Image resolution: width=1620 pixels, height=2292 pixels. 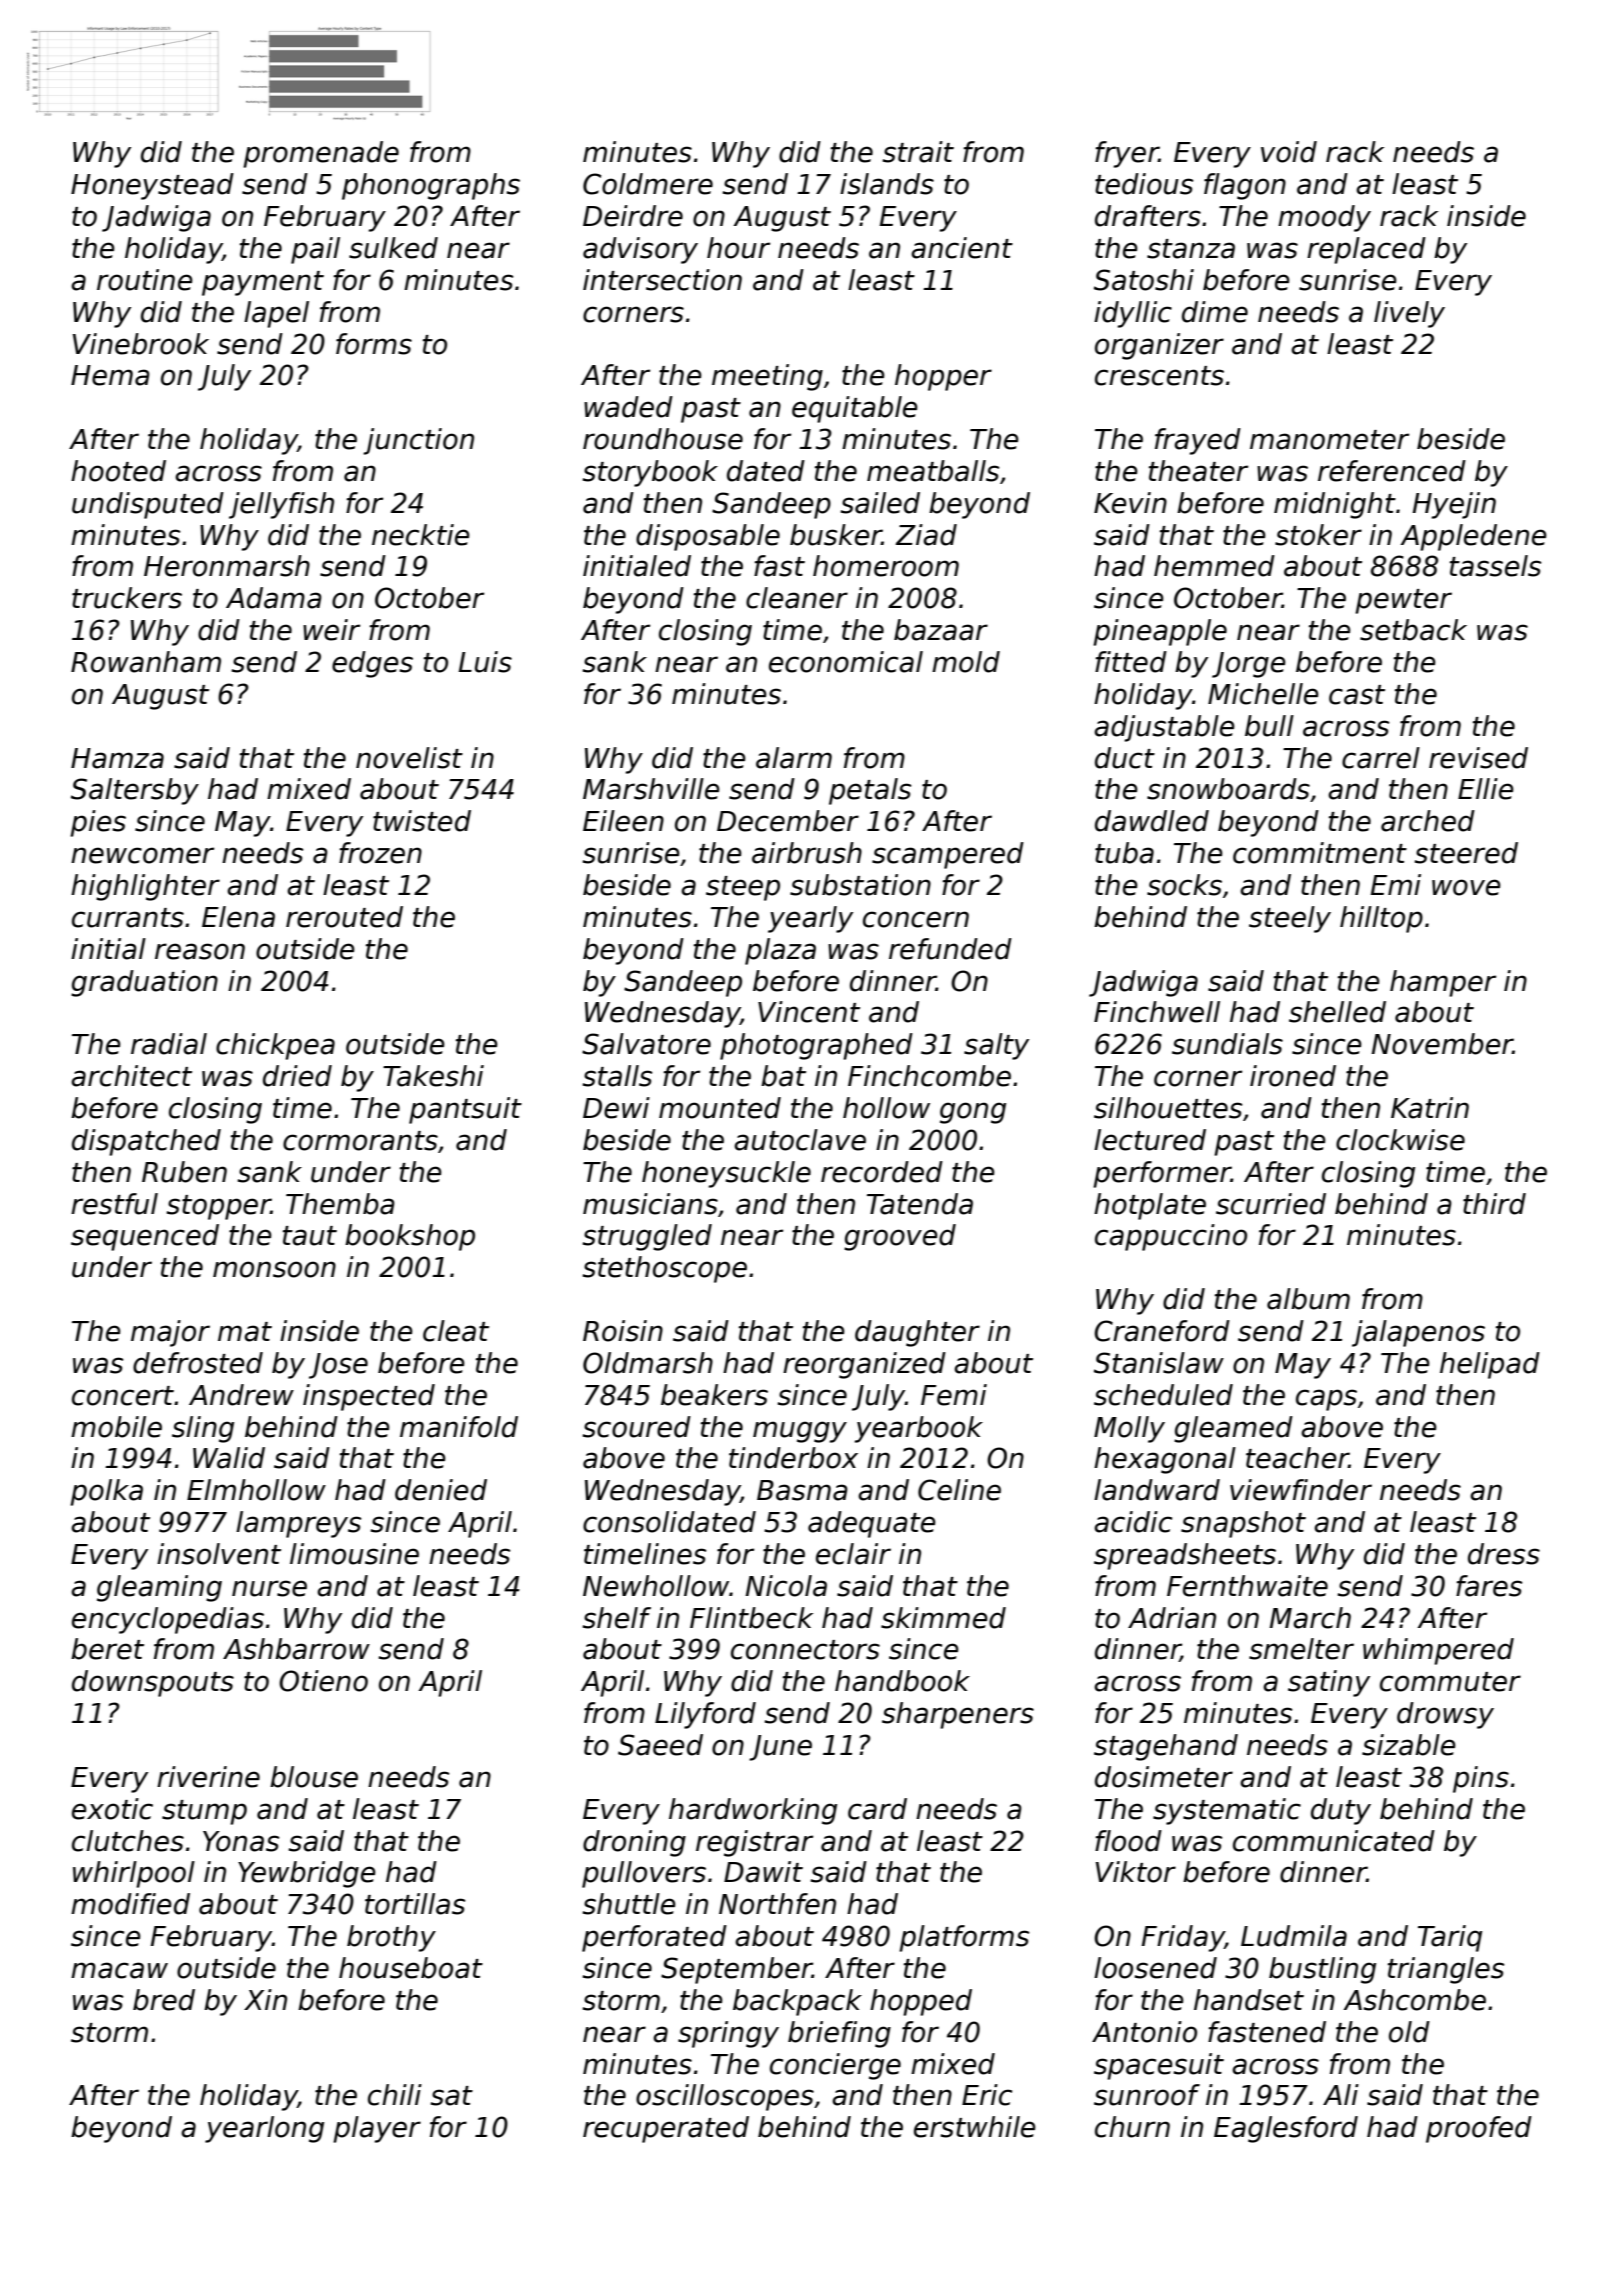 I want to click on plaza, so click(x=780, y=951).
